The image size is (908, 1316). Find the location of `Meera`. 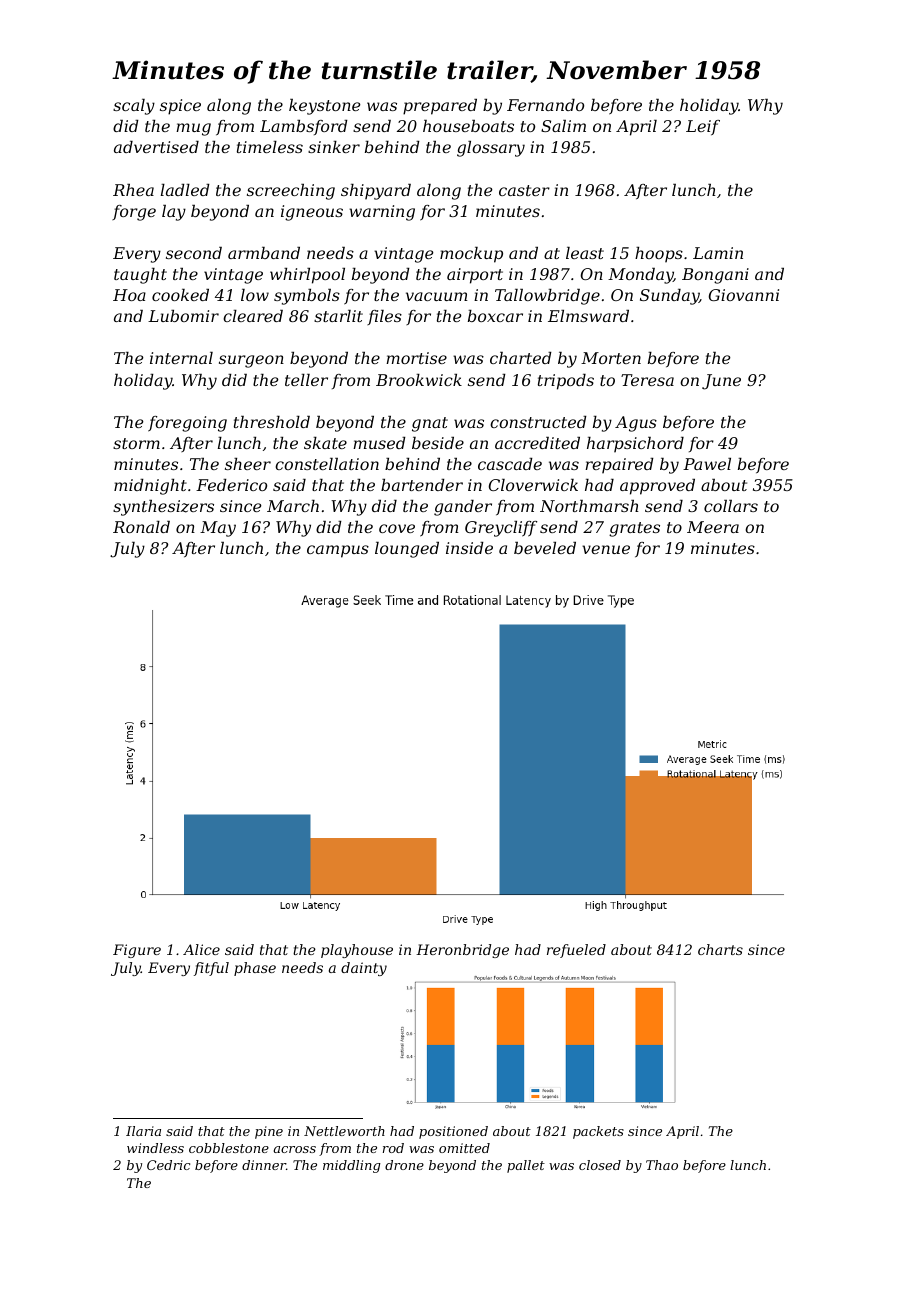

Meera is located at coordinates (713, 527).
